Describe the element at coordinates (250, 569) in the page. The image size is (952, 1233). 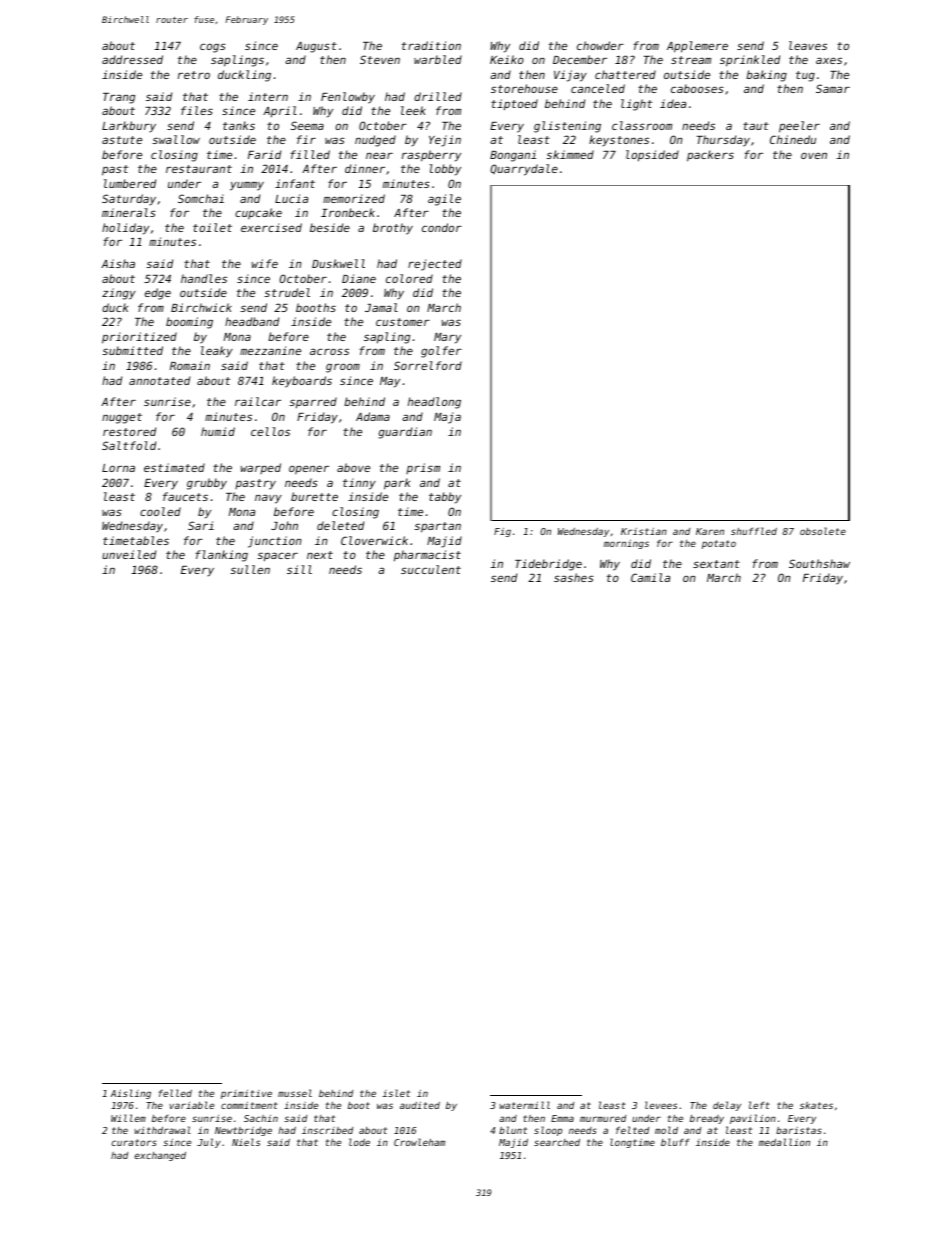
I see `sullen` at that location.
